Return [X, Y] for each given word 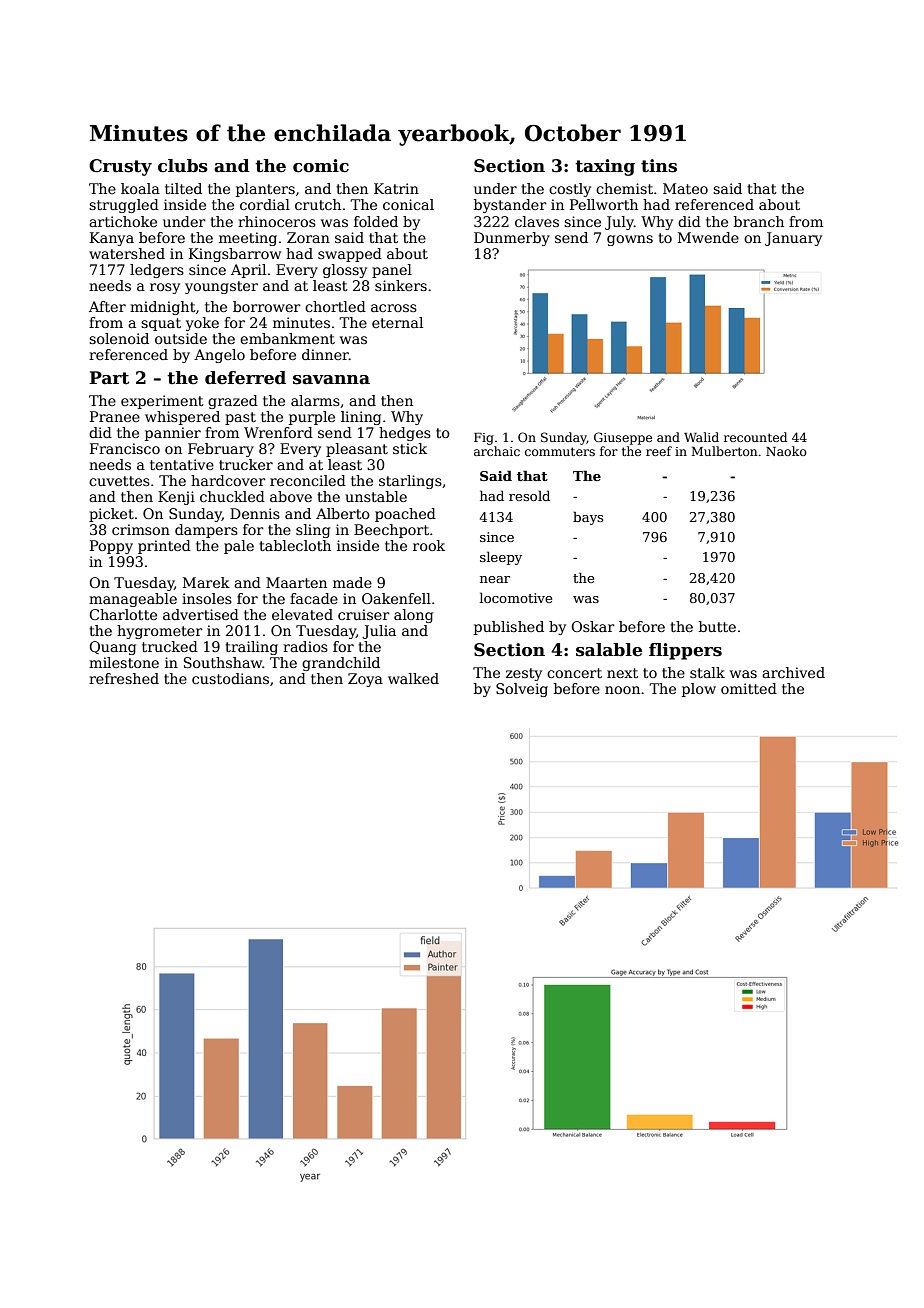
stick [410, 448]
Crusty [120, 167]
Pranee [115, 416]
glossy [345, 271]
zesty [524, 674]
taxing [605, 167]
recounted [755, 437]
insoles [207, 598]
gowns [630, 240]
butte [717, 626]
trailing [251, 648]
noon [622, 690]
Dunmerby [512, 239]
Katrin [396, 188]
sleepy [501, 558]
